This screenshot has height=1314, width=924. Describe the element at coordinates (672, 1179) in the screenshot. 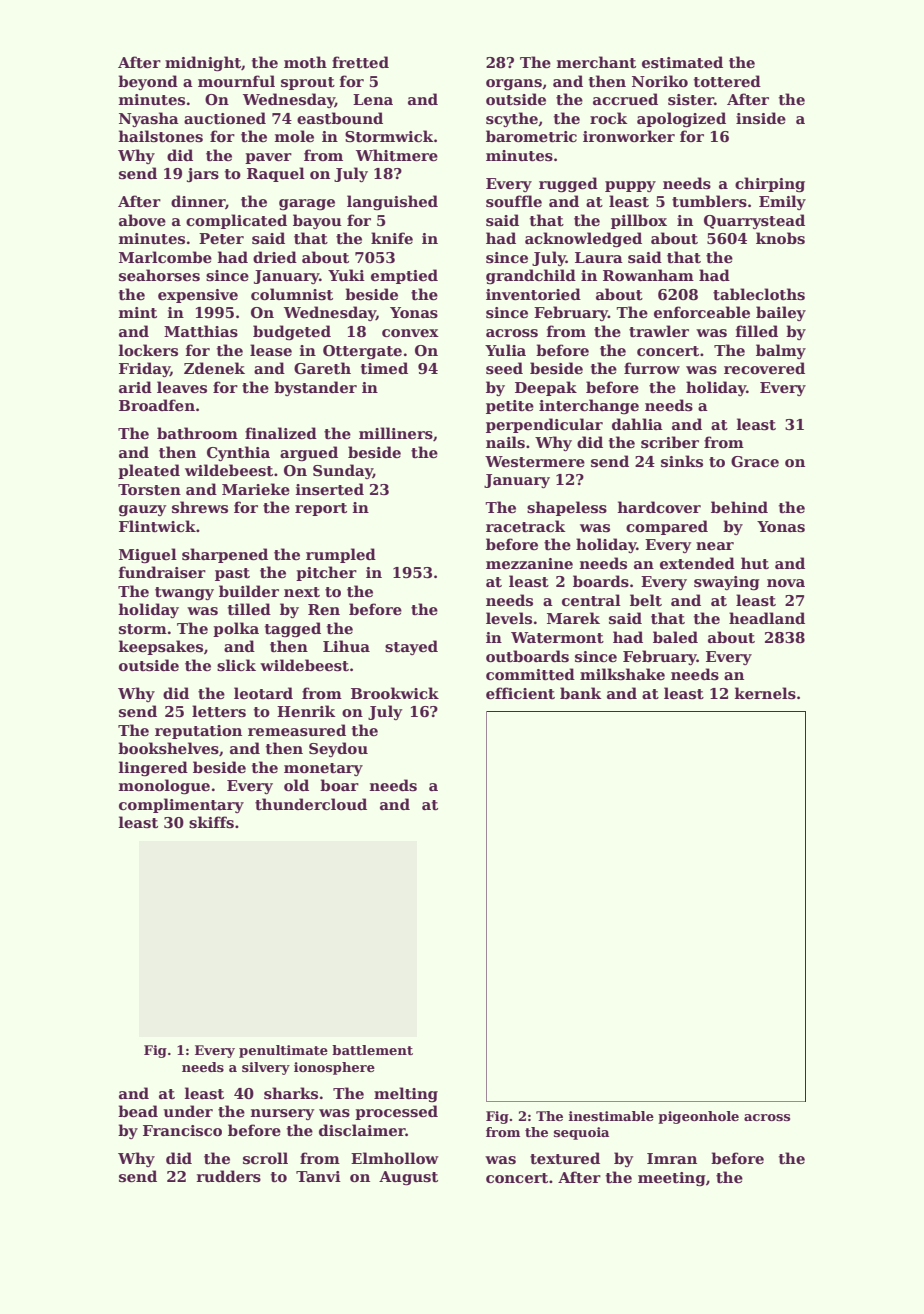

I see `meeting` at that location.
